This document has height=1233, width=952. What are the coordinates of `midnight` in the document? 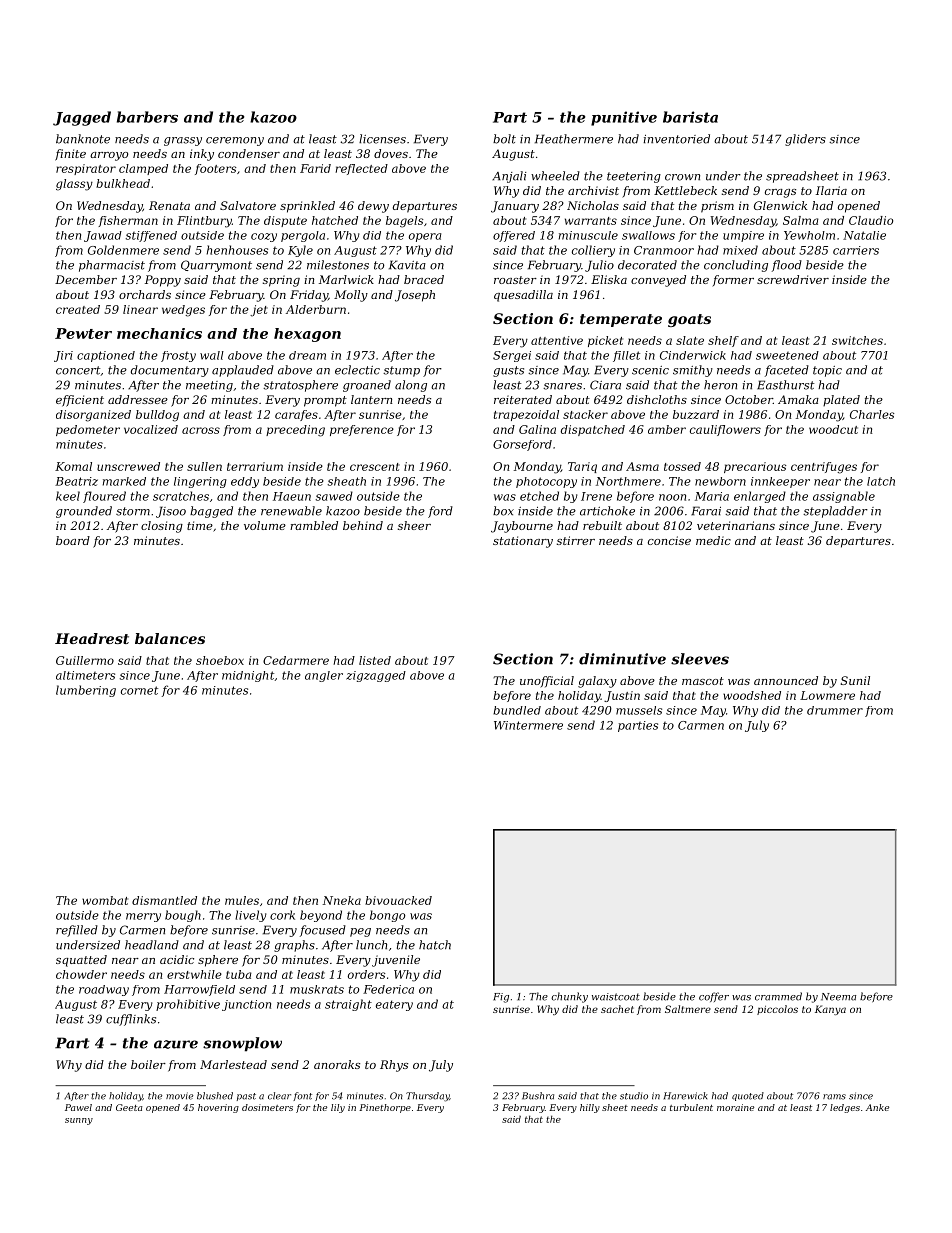 It's located at (248, 676).
